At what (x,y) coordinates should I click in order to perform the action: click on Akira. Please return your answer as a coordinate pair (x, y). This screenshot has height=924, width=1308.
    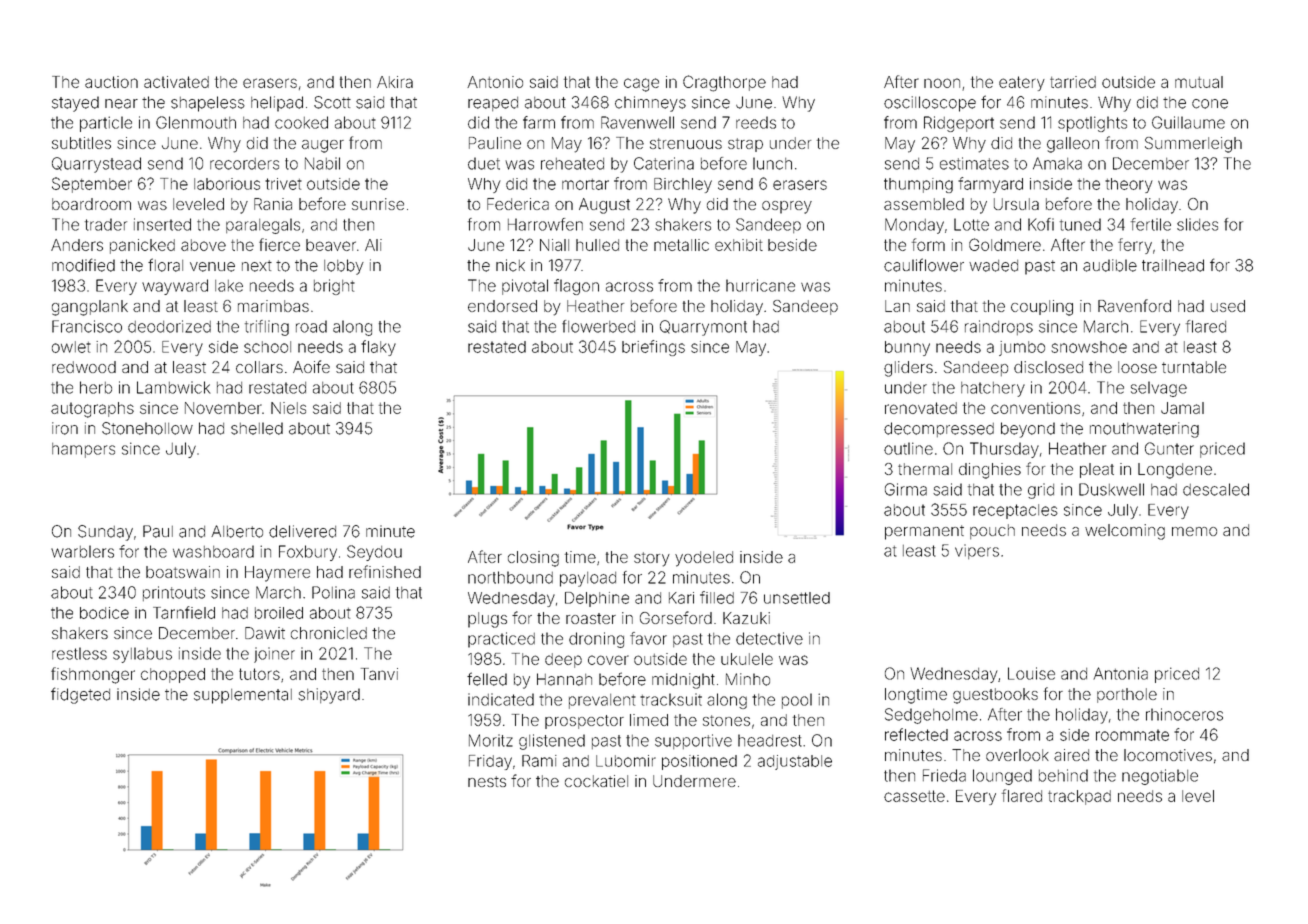
    Looking at the image, I should click on (395, 82).
